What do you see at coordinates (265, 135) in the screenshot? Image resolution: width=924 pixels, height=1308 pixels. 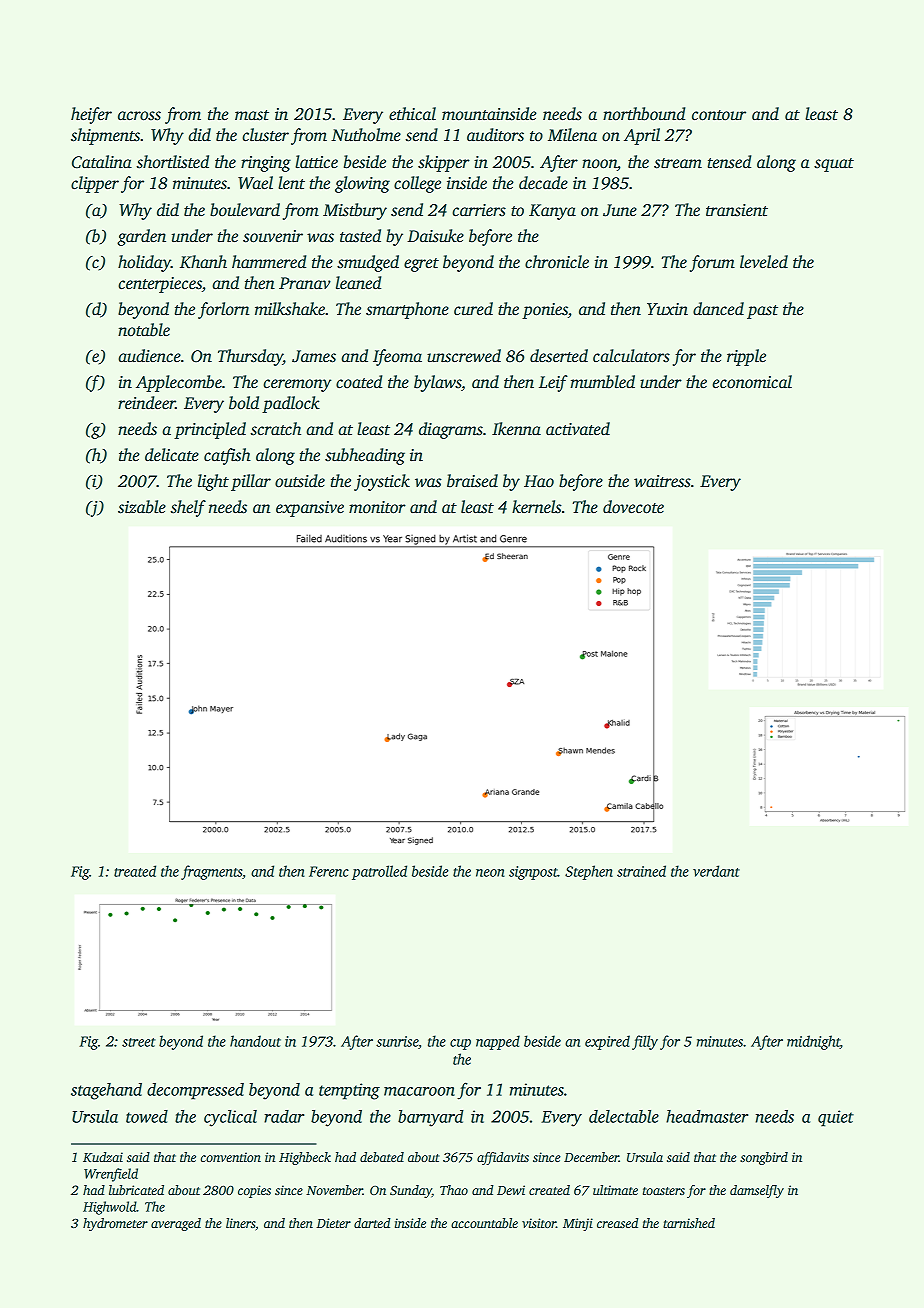 I see `cluster` at bounding box center [265, 135].
